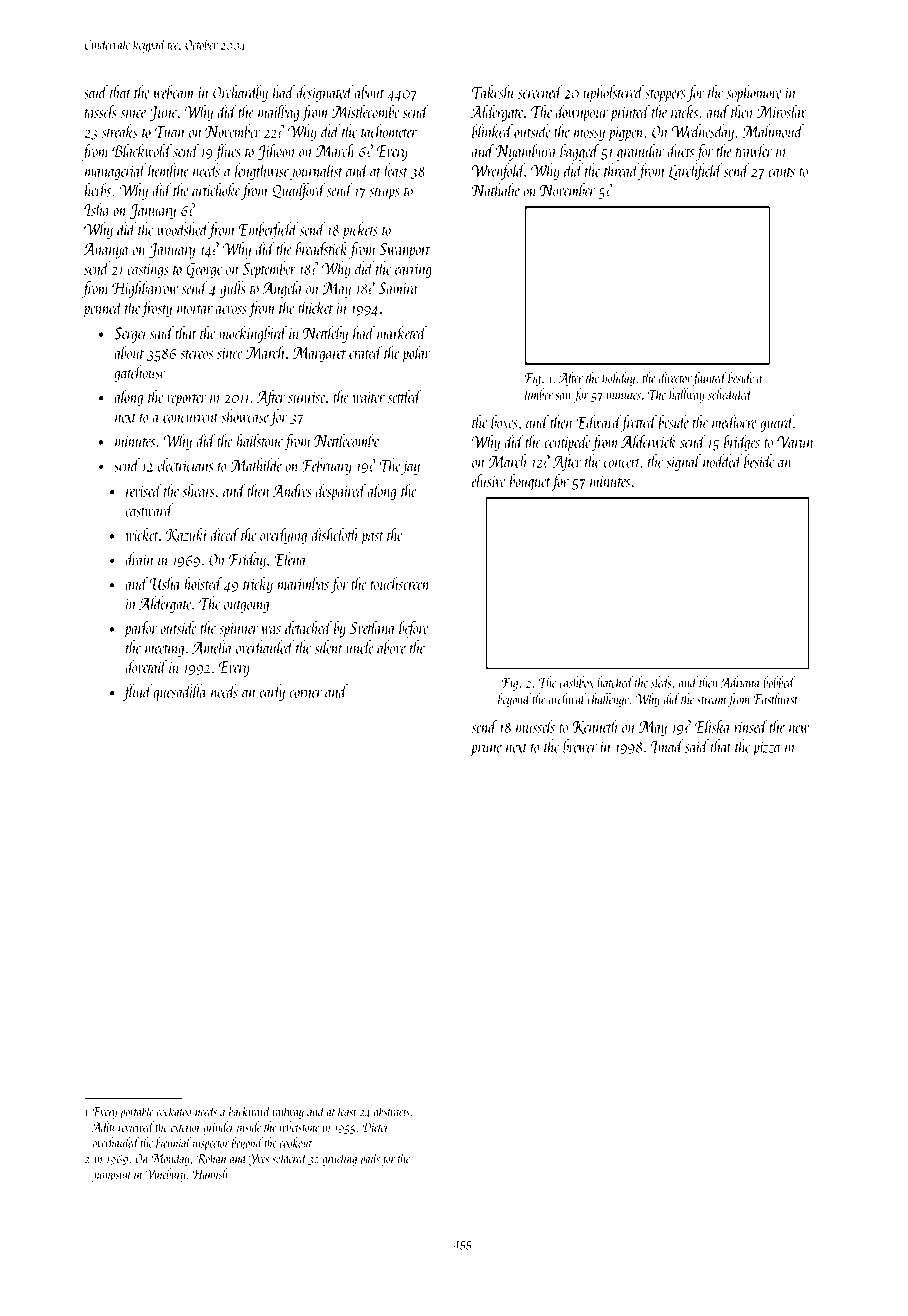 This document has width=908, height=1316. What do you see at coordinates (580, 746) in the document?
I see `brewer` at bounding box center [580, 746].
